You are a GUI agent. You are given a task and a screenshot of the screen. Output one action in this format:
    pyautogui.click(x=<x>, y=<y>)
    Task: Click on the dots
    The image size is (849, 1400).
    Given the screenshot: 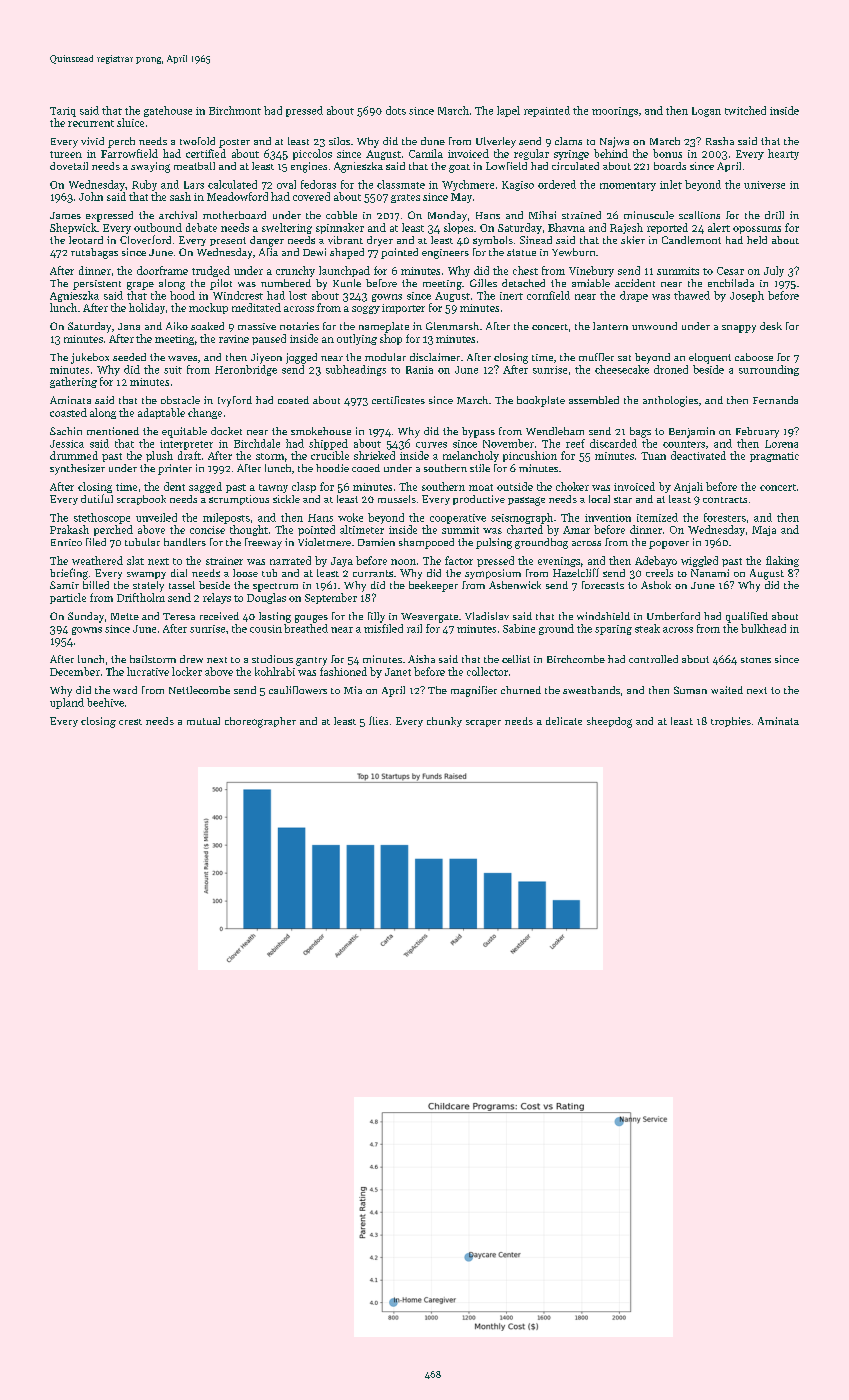 What is the action you would take?
    pyautogui.click(x=396, y=110)
